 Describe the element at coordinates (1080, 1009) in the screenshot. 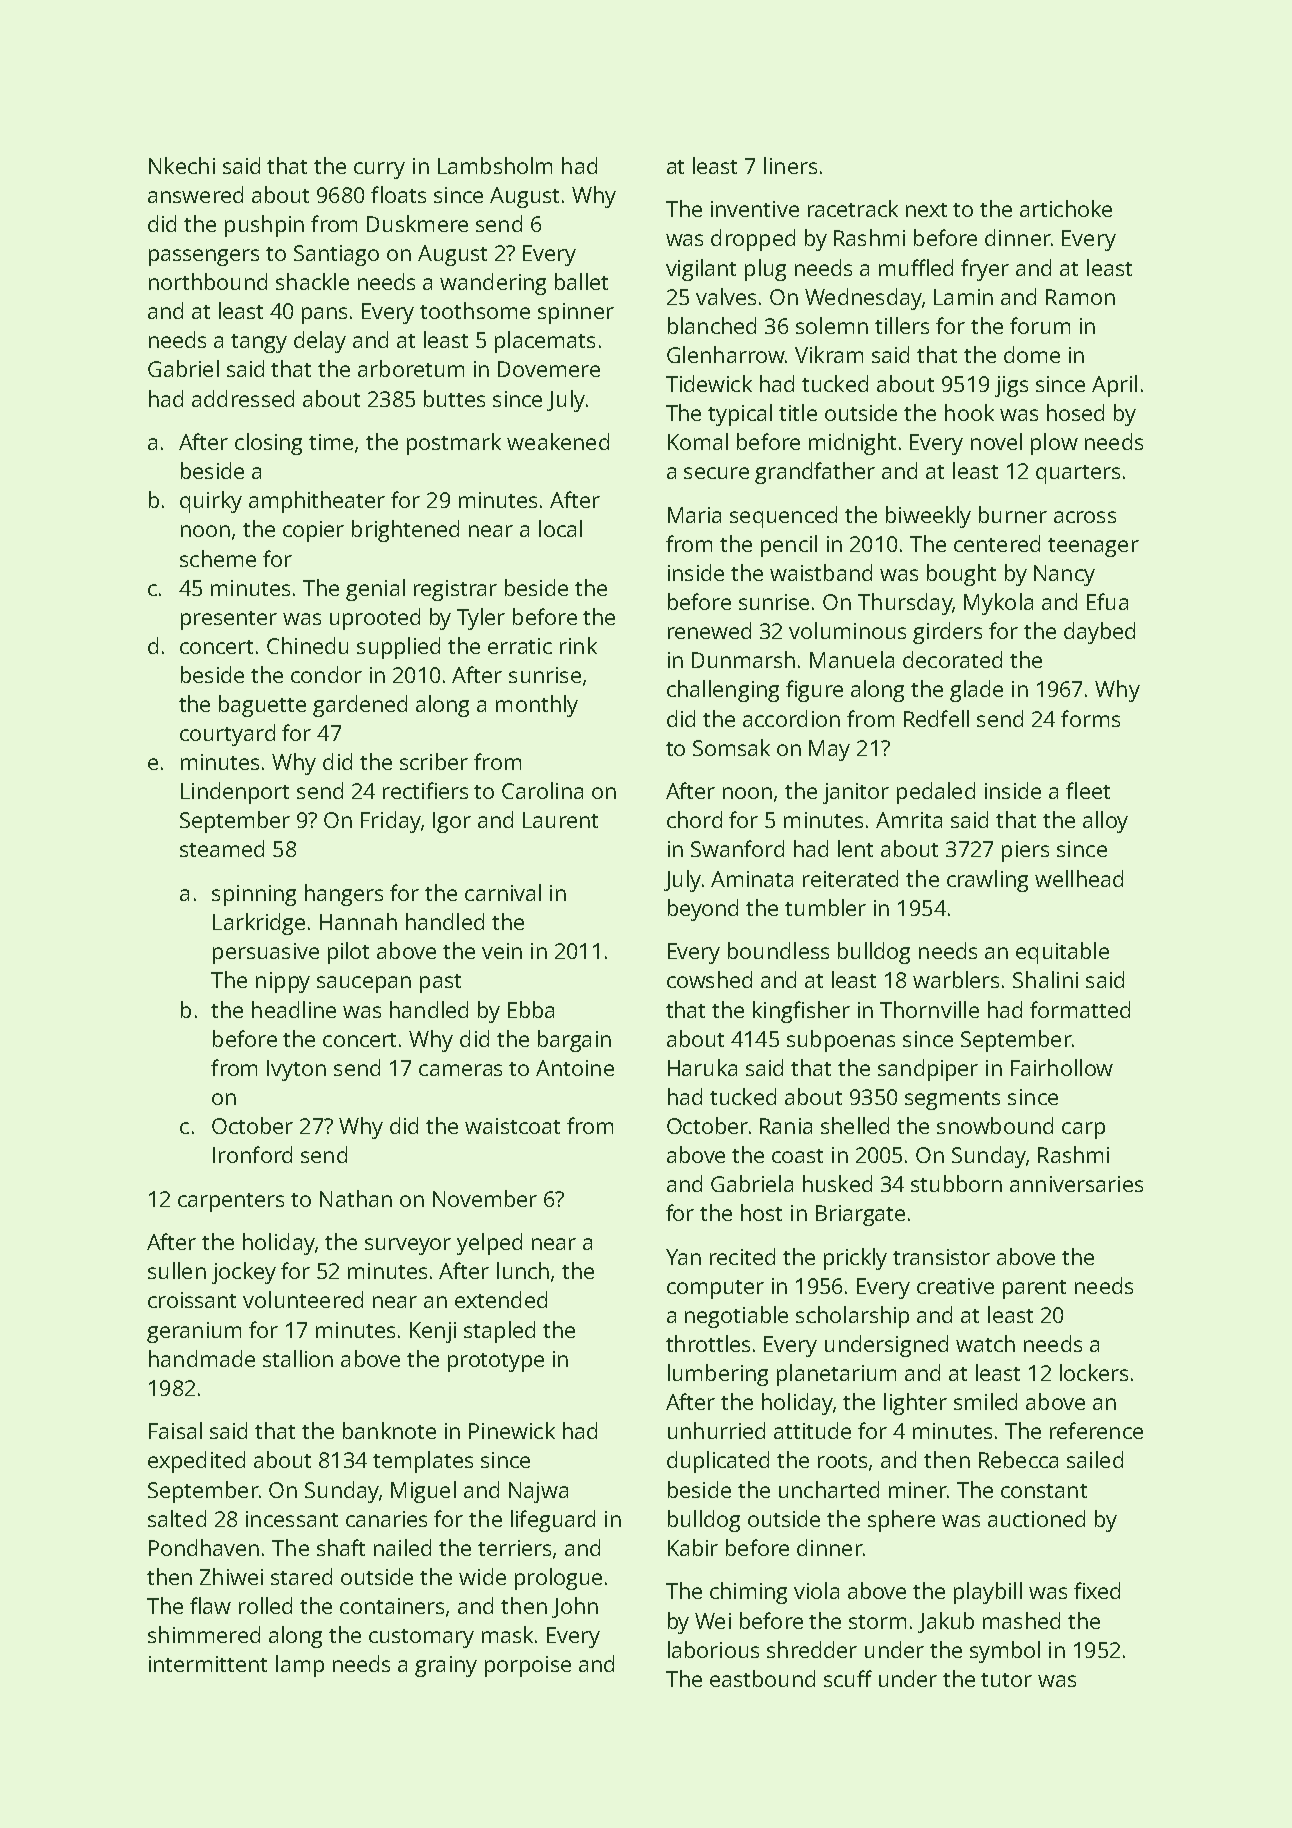

I see `formatted` at that location.
